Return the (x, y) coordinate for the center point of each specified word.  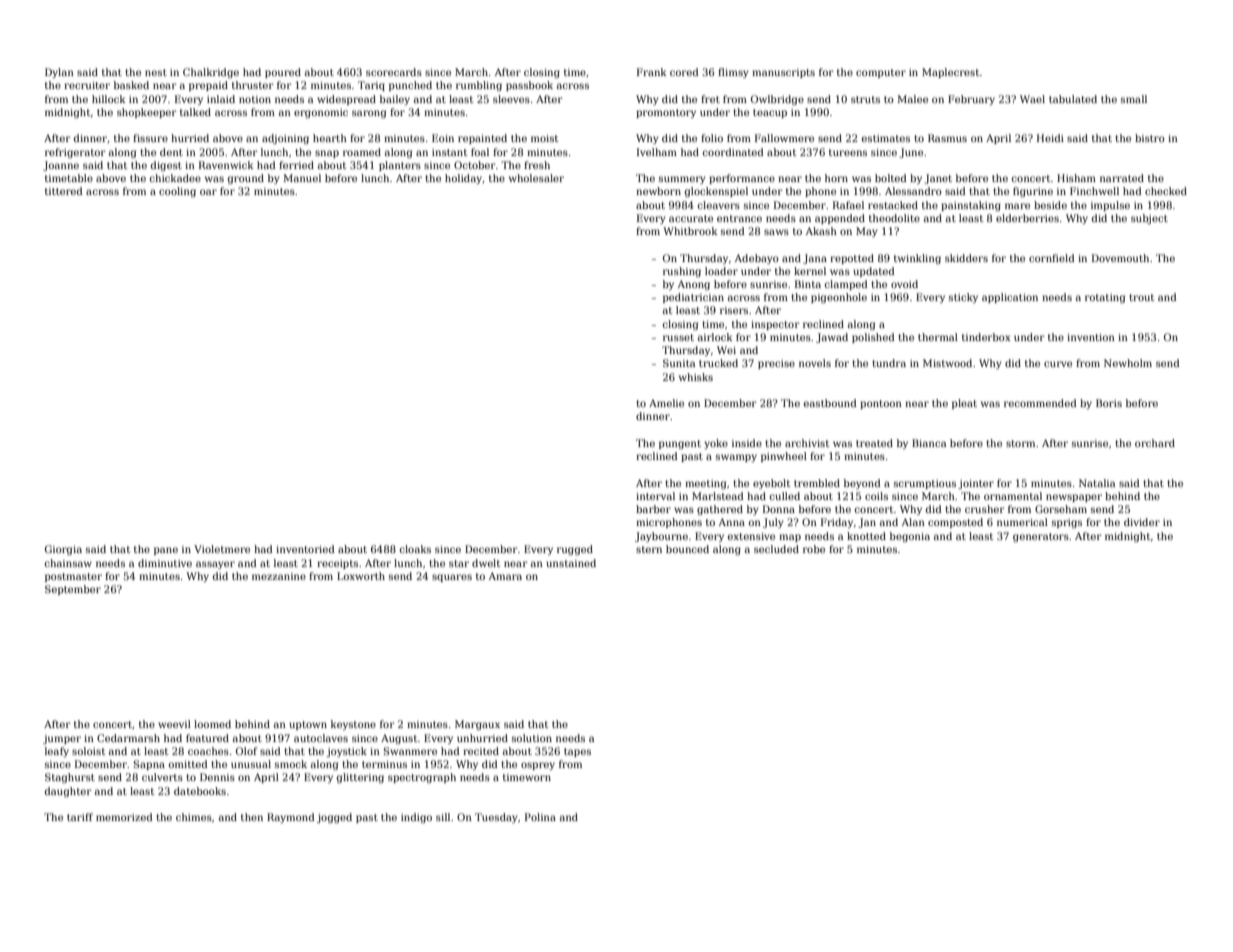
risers (734, 310)
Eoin (443, 138)
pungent (680, 444)
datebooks (200, 791)
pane (166, 551)
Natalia (1097, 483)
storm (1020, 443)
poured (283, 73)
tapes (577, 752)
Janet (938, 179)
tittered (64, 191)
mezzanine (279, 576)
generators (1041, 537)
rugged (575, 550)
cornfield (1052, 258)
